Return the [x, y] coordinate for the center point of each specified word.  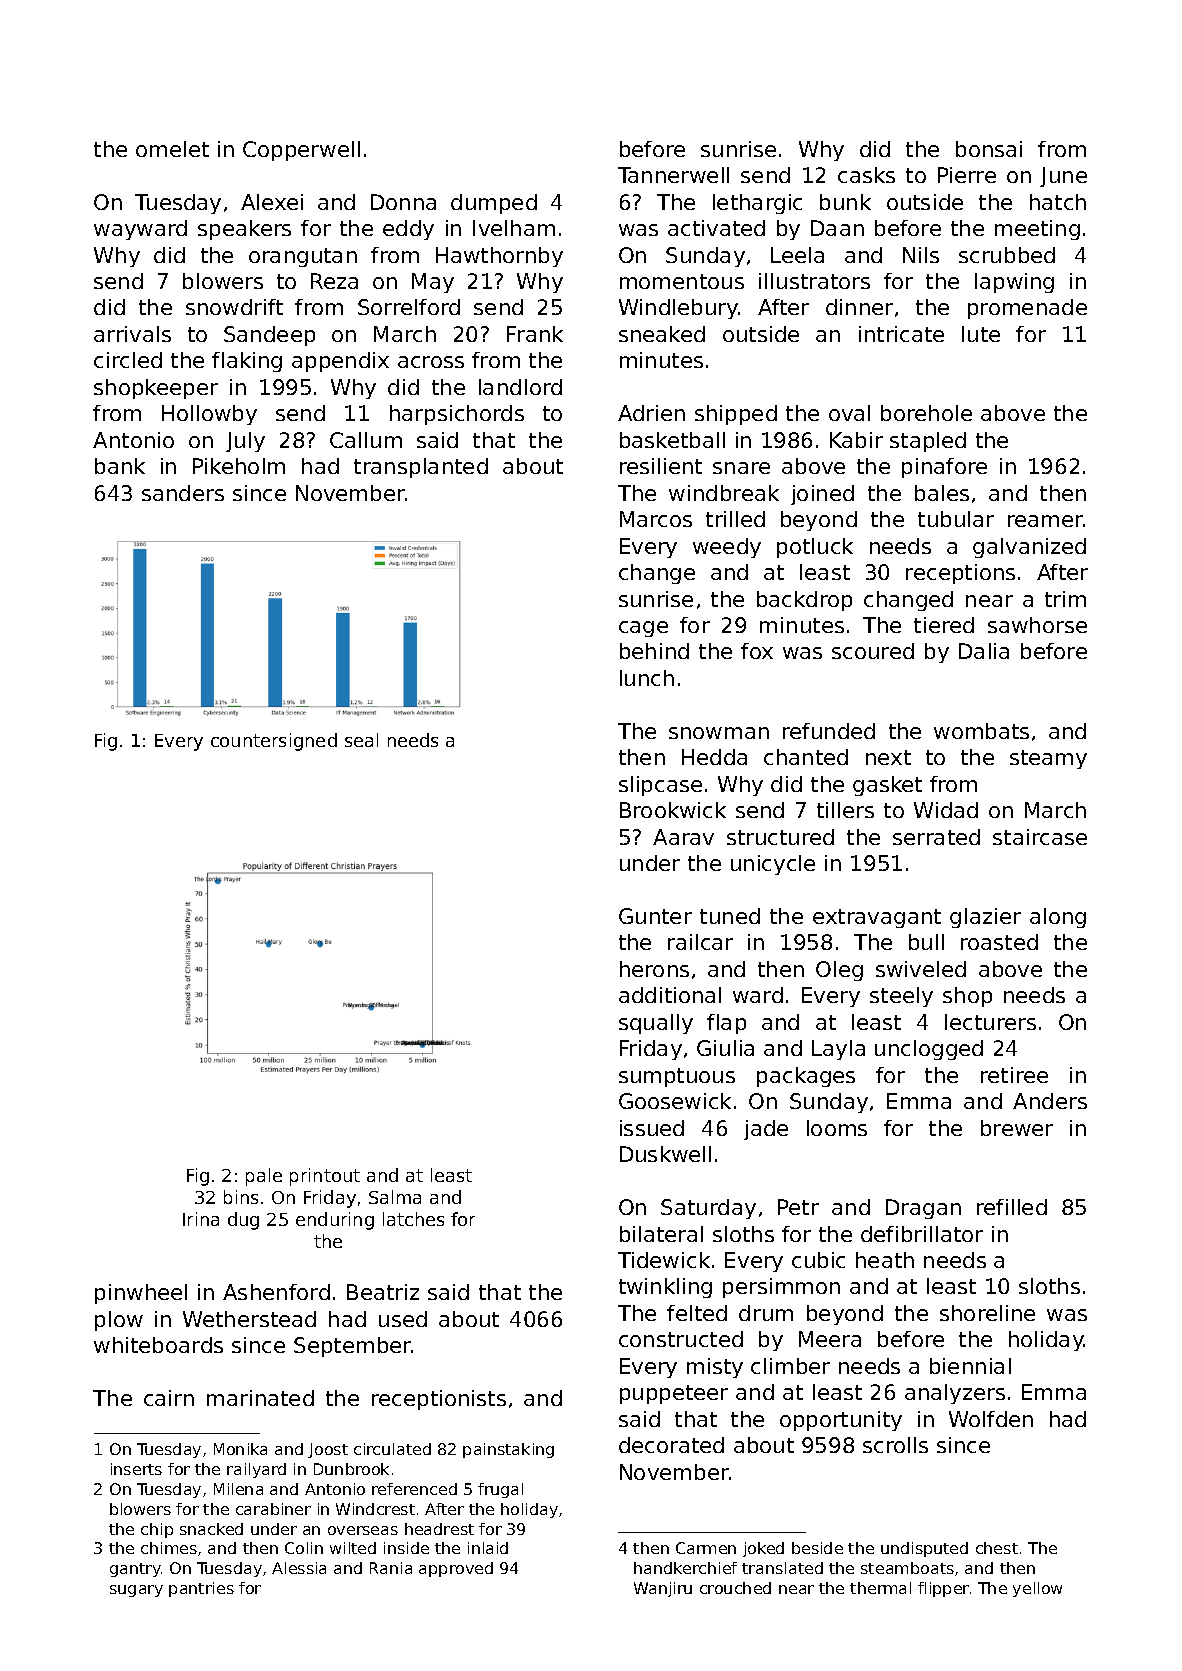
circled [128, 360]
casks [866, 175]
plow [119, 1321]
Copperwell [301, 151]
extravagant [877, 918]
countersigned [274, 742]
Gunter [655, 916]
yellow [1037, 1589]
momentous [682, 281]
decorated [671, 1445]
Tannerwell [673, 175]
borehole [926, 413]
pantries [201, 1589]
